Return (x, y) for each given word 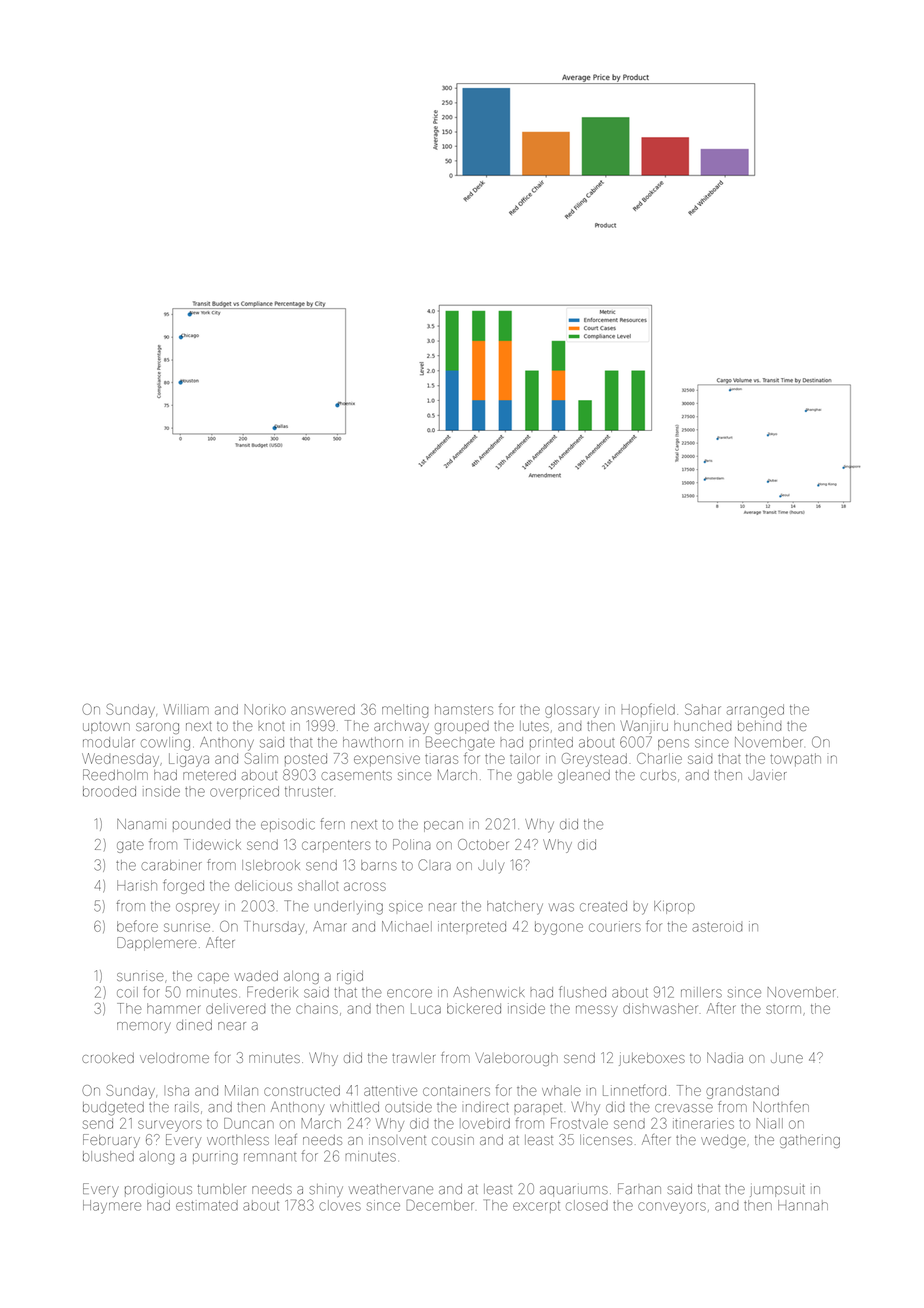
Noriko (265, 709)
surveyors (170, 1126)
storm (783, 1009)
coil (127, 992)
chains (317, 1008)
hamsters (464, 709)
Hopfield (648, 710)
